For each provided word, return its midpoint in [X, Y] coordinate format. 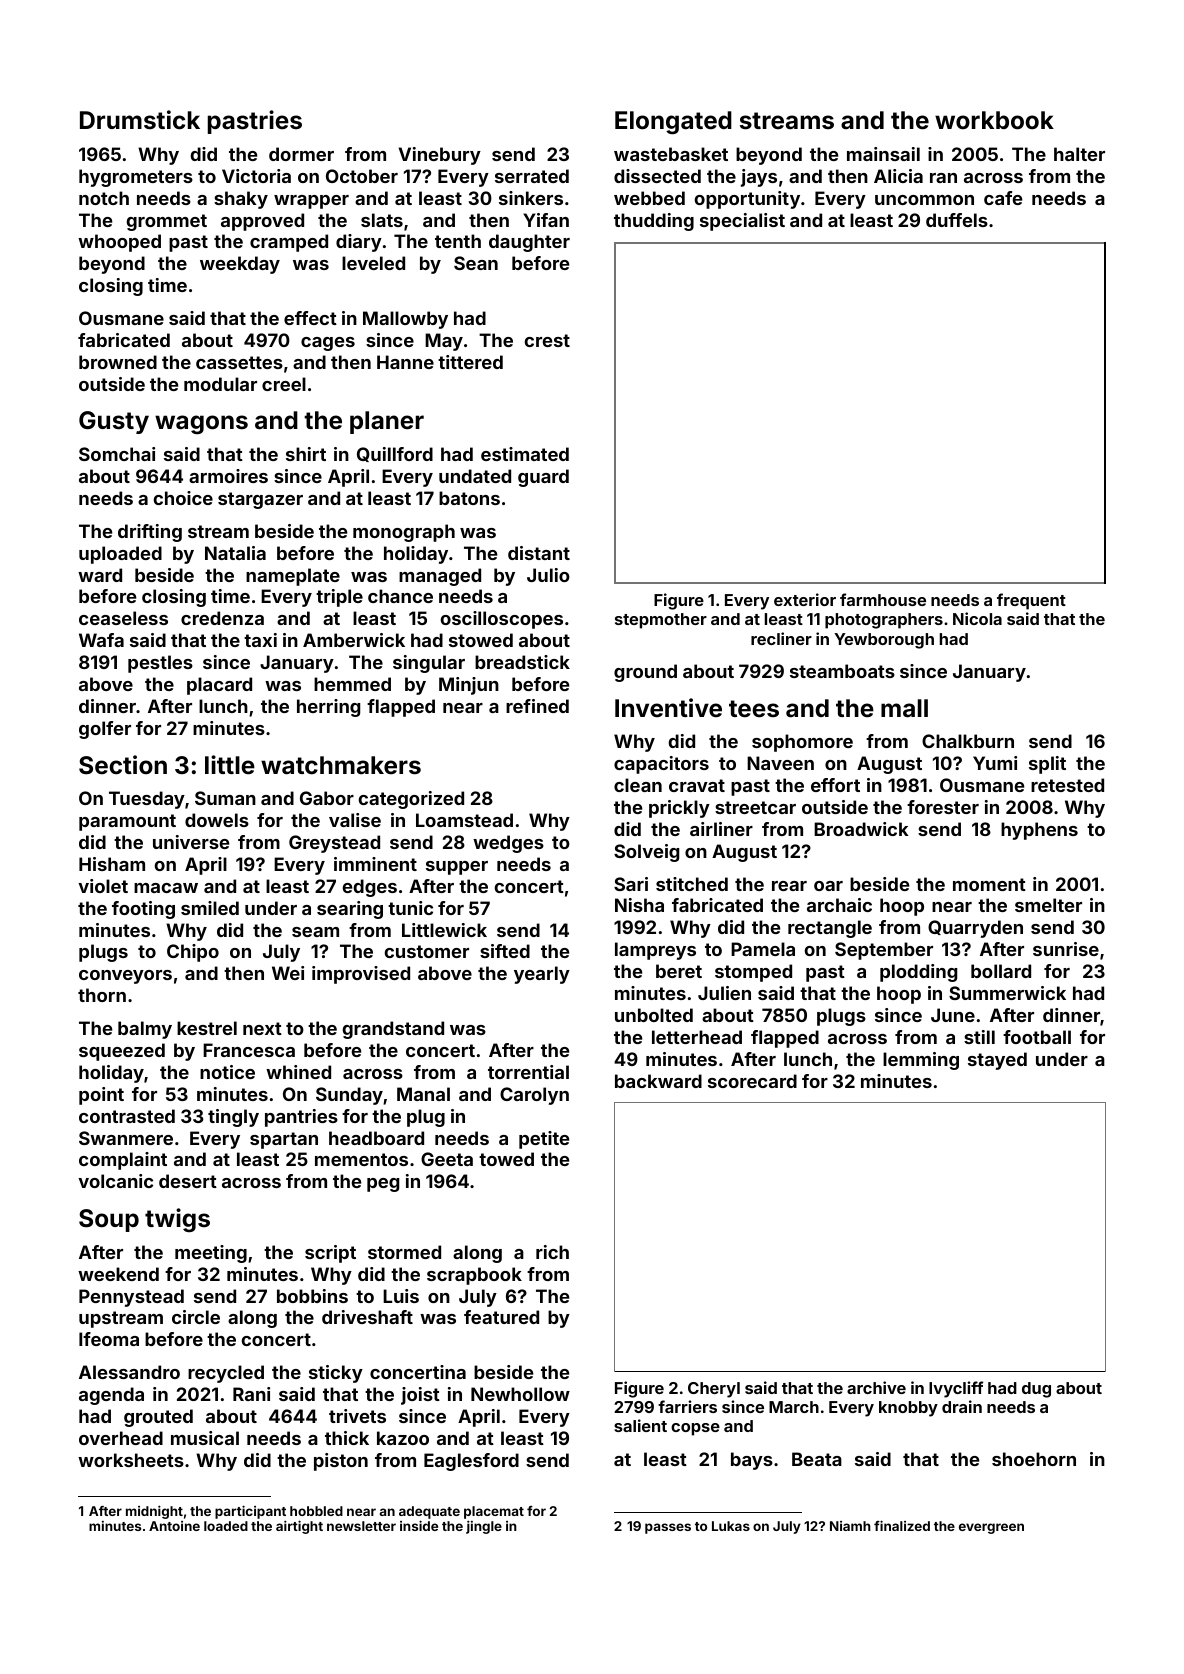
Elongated [673, 122]
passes [668, 1528]
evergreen [991, 1528]
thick [347, 1438]
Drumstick [140, 120]
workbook [994, 120]
